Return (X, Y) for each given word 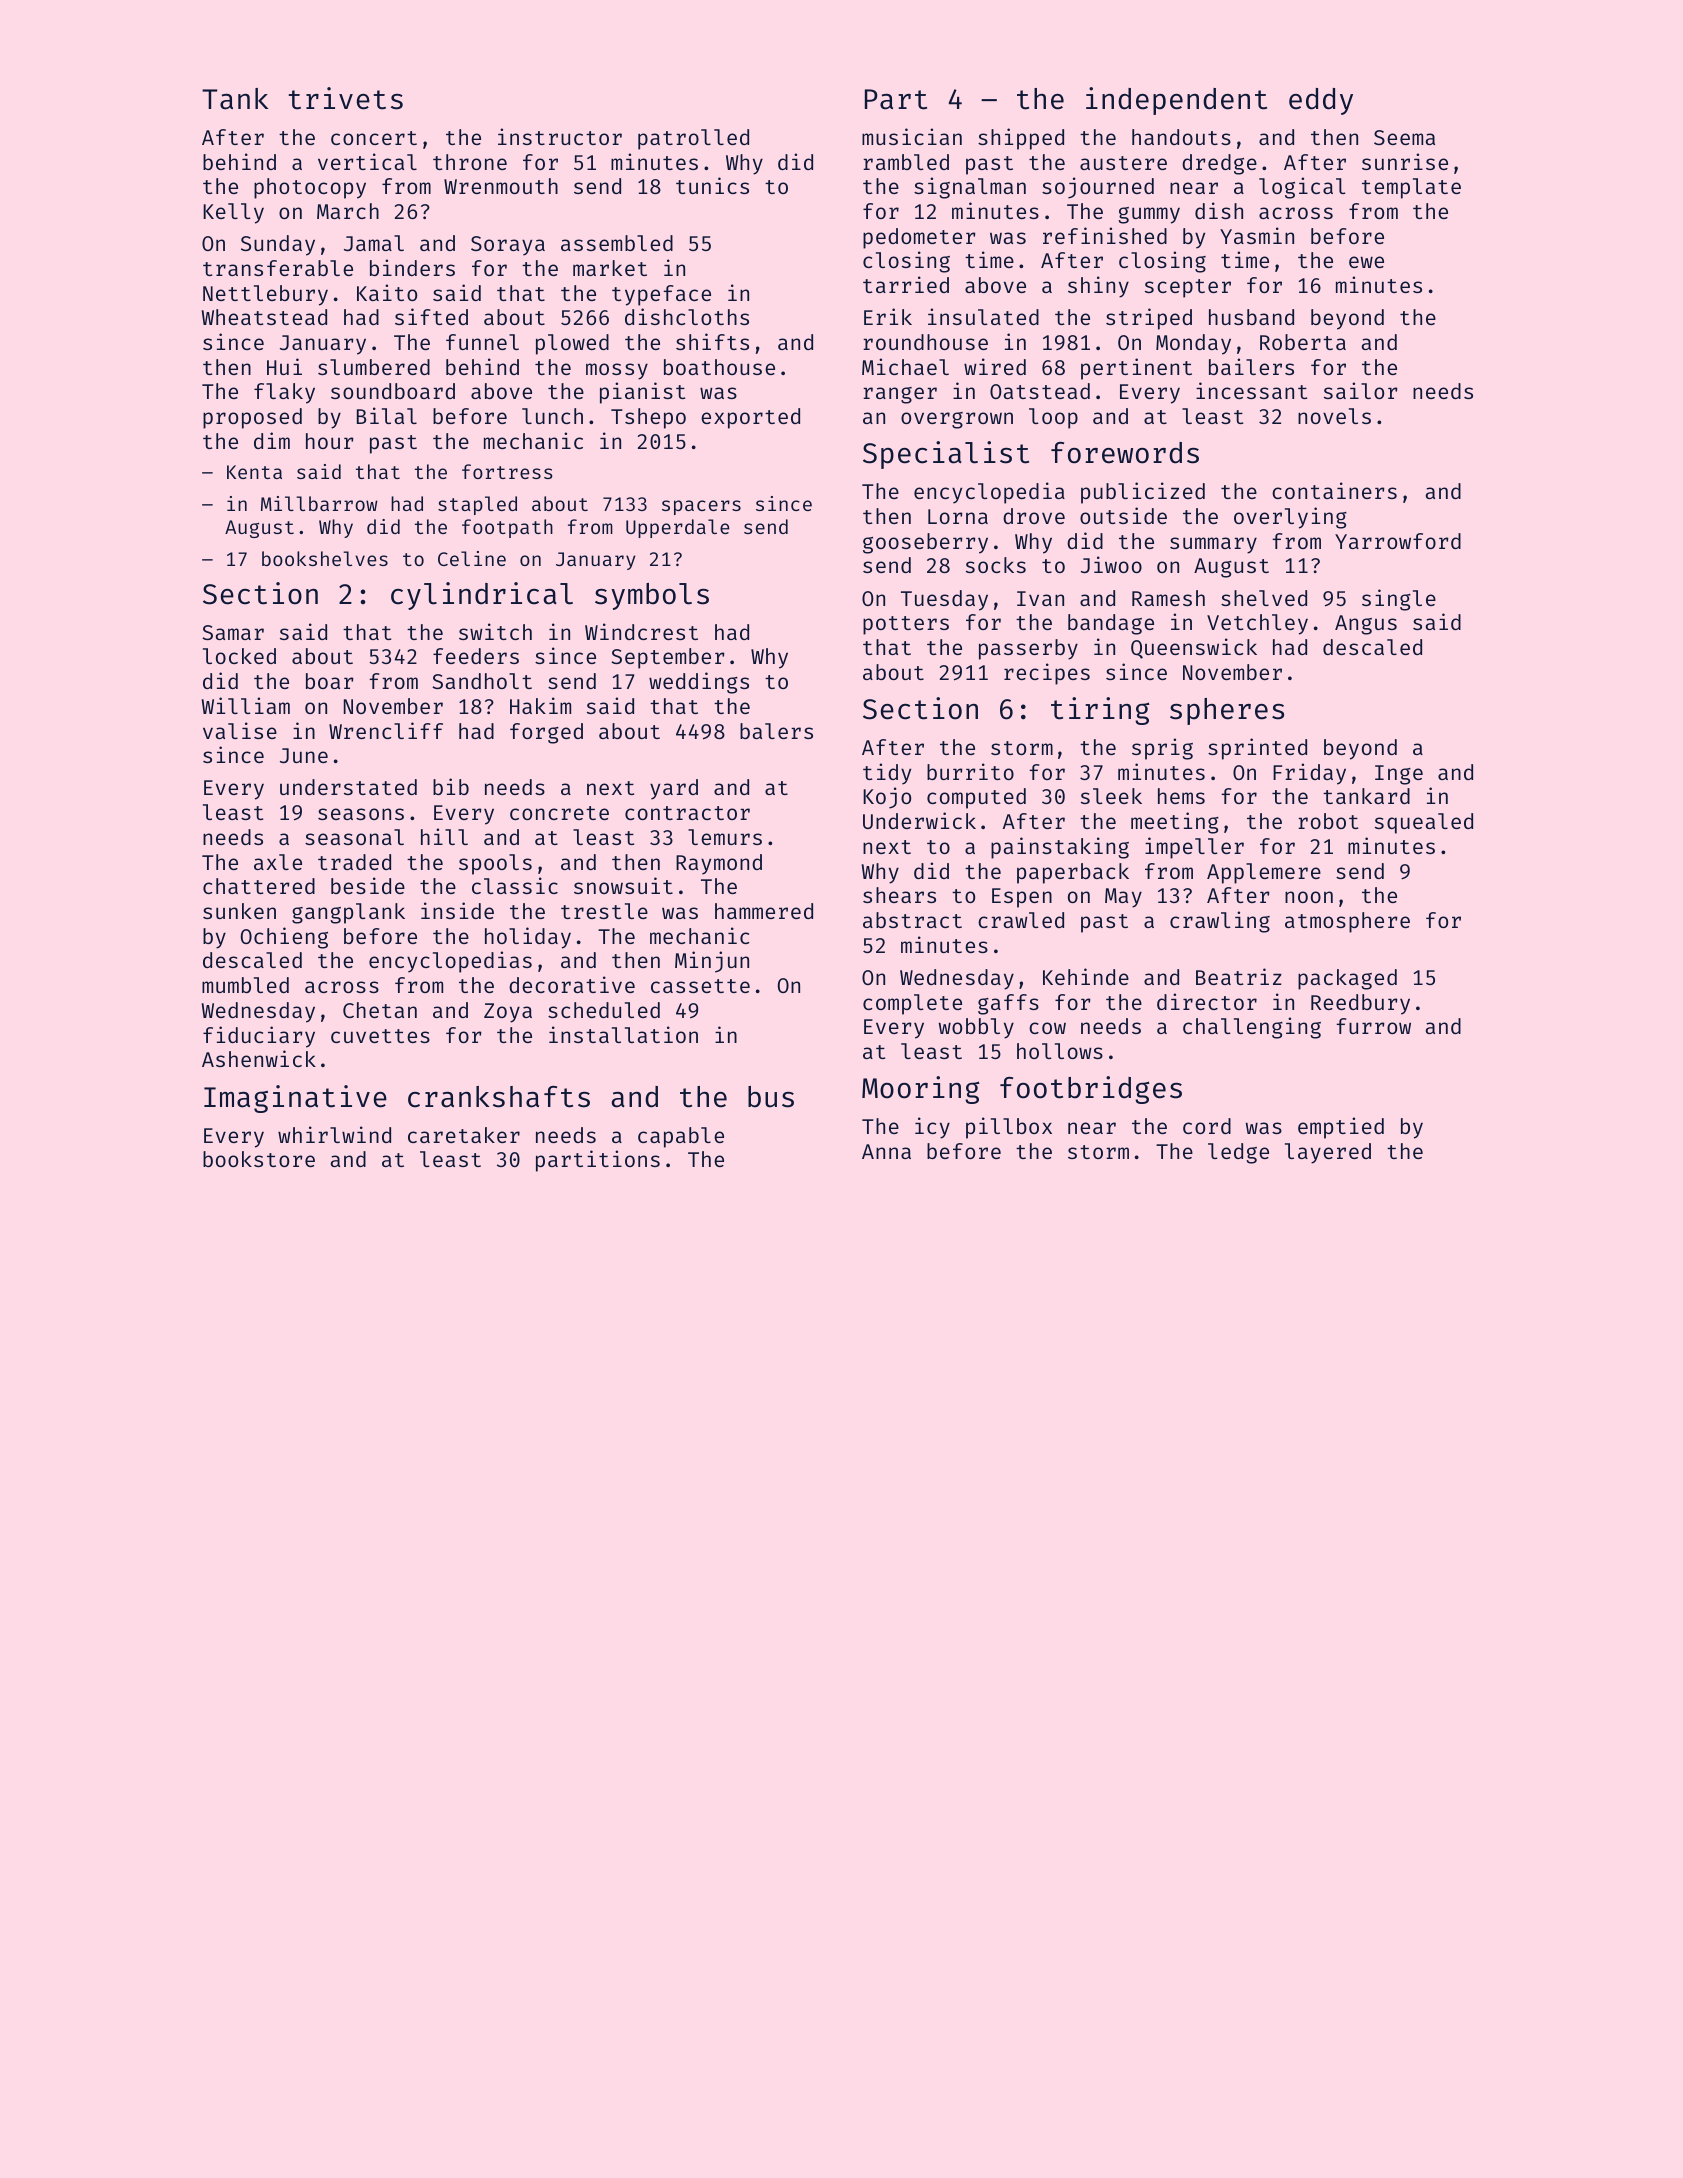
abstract (912, 920)
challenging (1252, 1028)
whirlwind (334, 1134)
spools (495, 864)
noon (1309, 897)
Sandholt (482, 681)
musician (912, 136)
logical (1302, 188)
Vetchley (1257, 624)
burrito (970, 771)
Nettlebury (265, 295)
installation (623, 1034)
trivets (346, 98)
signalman (970, 188)
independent (1176, 101)
